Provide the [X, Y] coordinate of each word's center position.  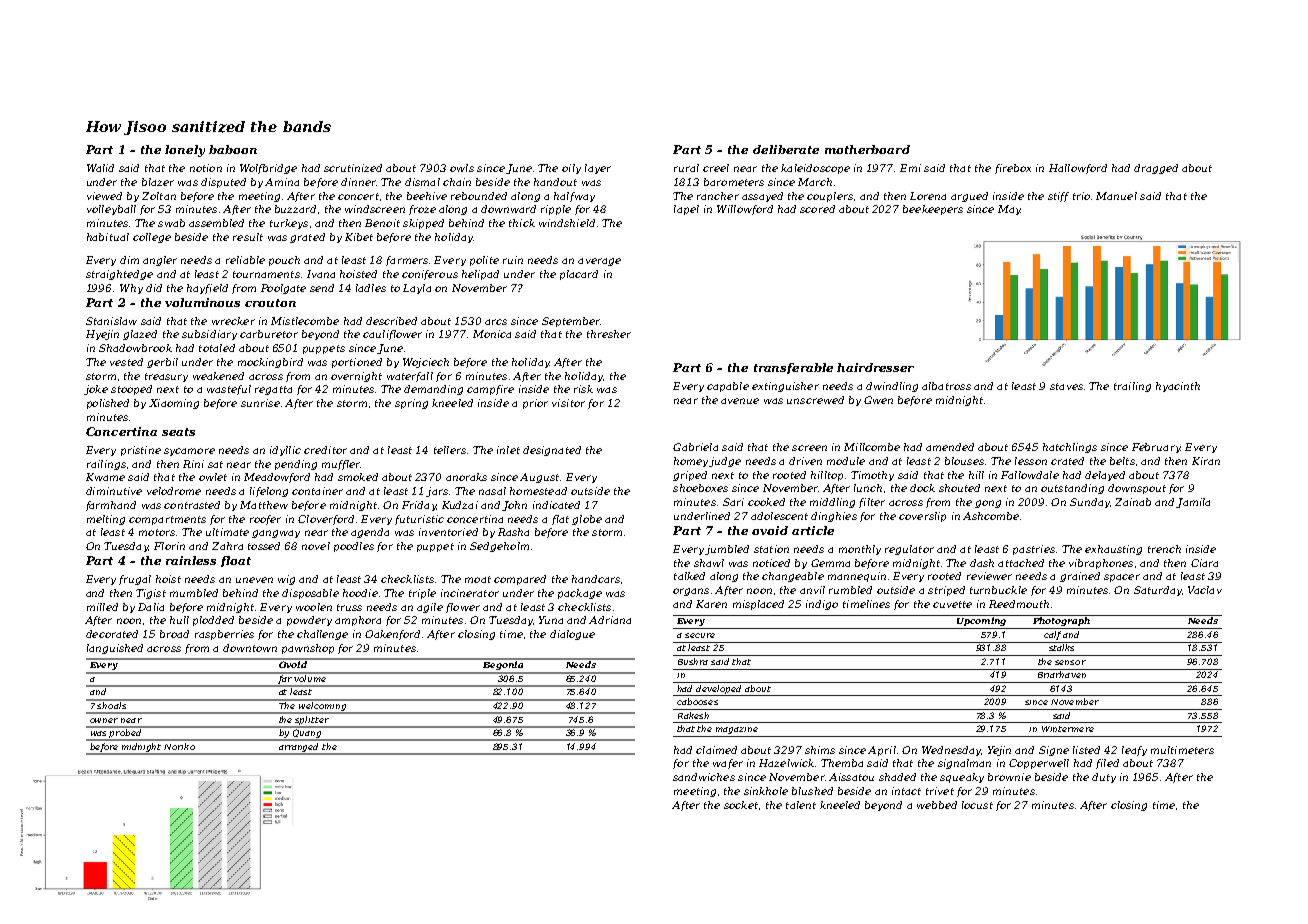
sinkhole [766, 791]
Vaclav [1205, 590]
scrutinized [353, 168]
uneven [254, 580]
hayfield [207, 289]
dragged [1156, 169]
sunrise [260, 403]
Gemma [830, 563]
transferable [793, 368]
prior [535, 404]
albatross [946, 386]
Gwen [878, 400]
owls [462, 168]
